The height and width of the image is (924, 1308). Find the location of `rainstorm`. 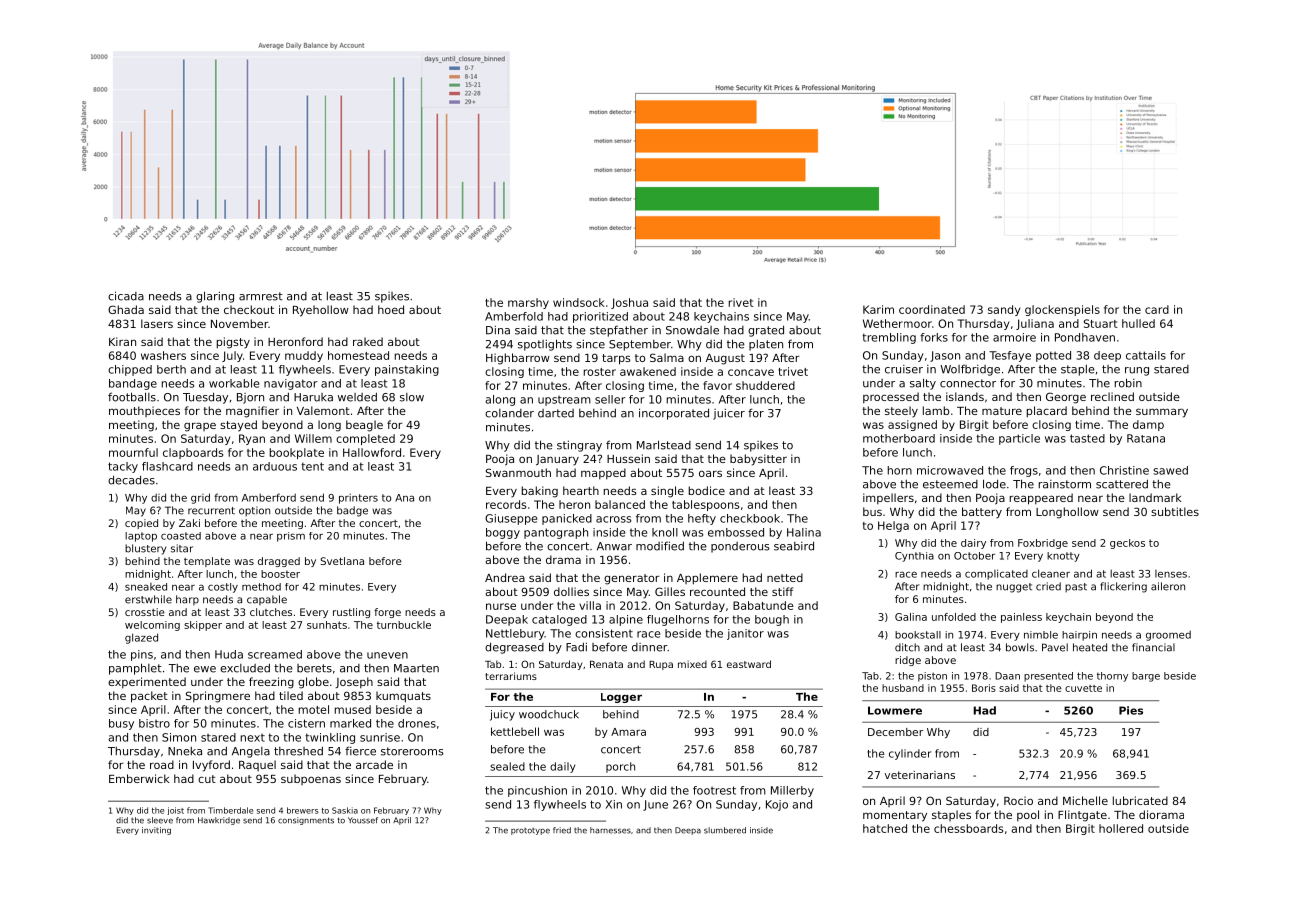

rainstorm is located at coordinates (1065, 484).
